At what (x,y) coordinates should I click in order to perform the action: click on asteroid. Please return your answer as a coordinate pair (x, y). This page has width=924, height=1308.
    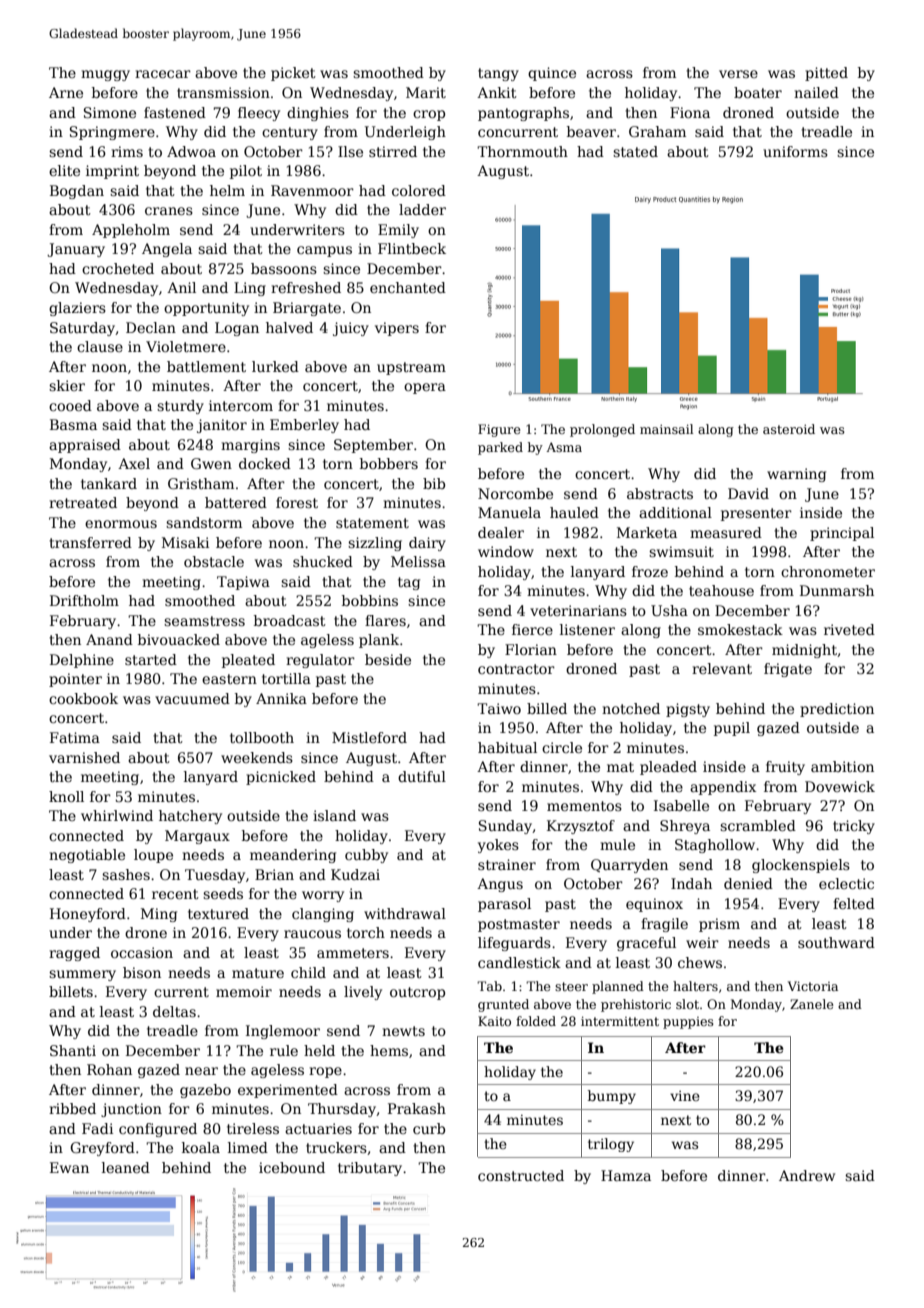
    Looking at the image, I should click on (789, 429).
